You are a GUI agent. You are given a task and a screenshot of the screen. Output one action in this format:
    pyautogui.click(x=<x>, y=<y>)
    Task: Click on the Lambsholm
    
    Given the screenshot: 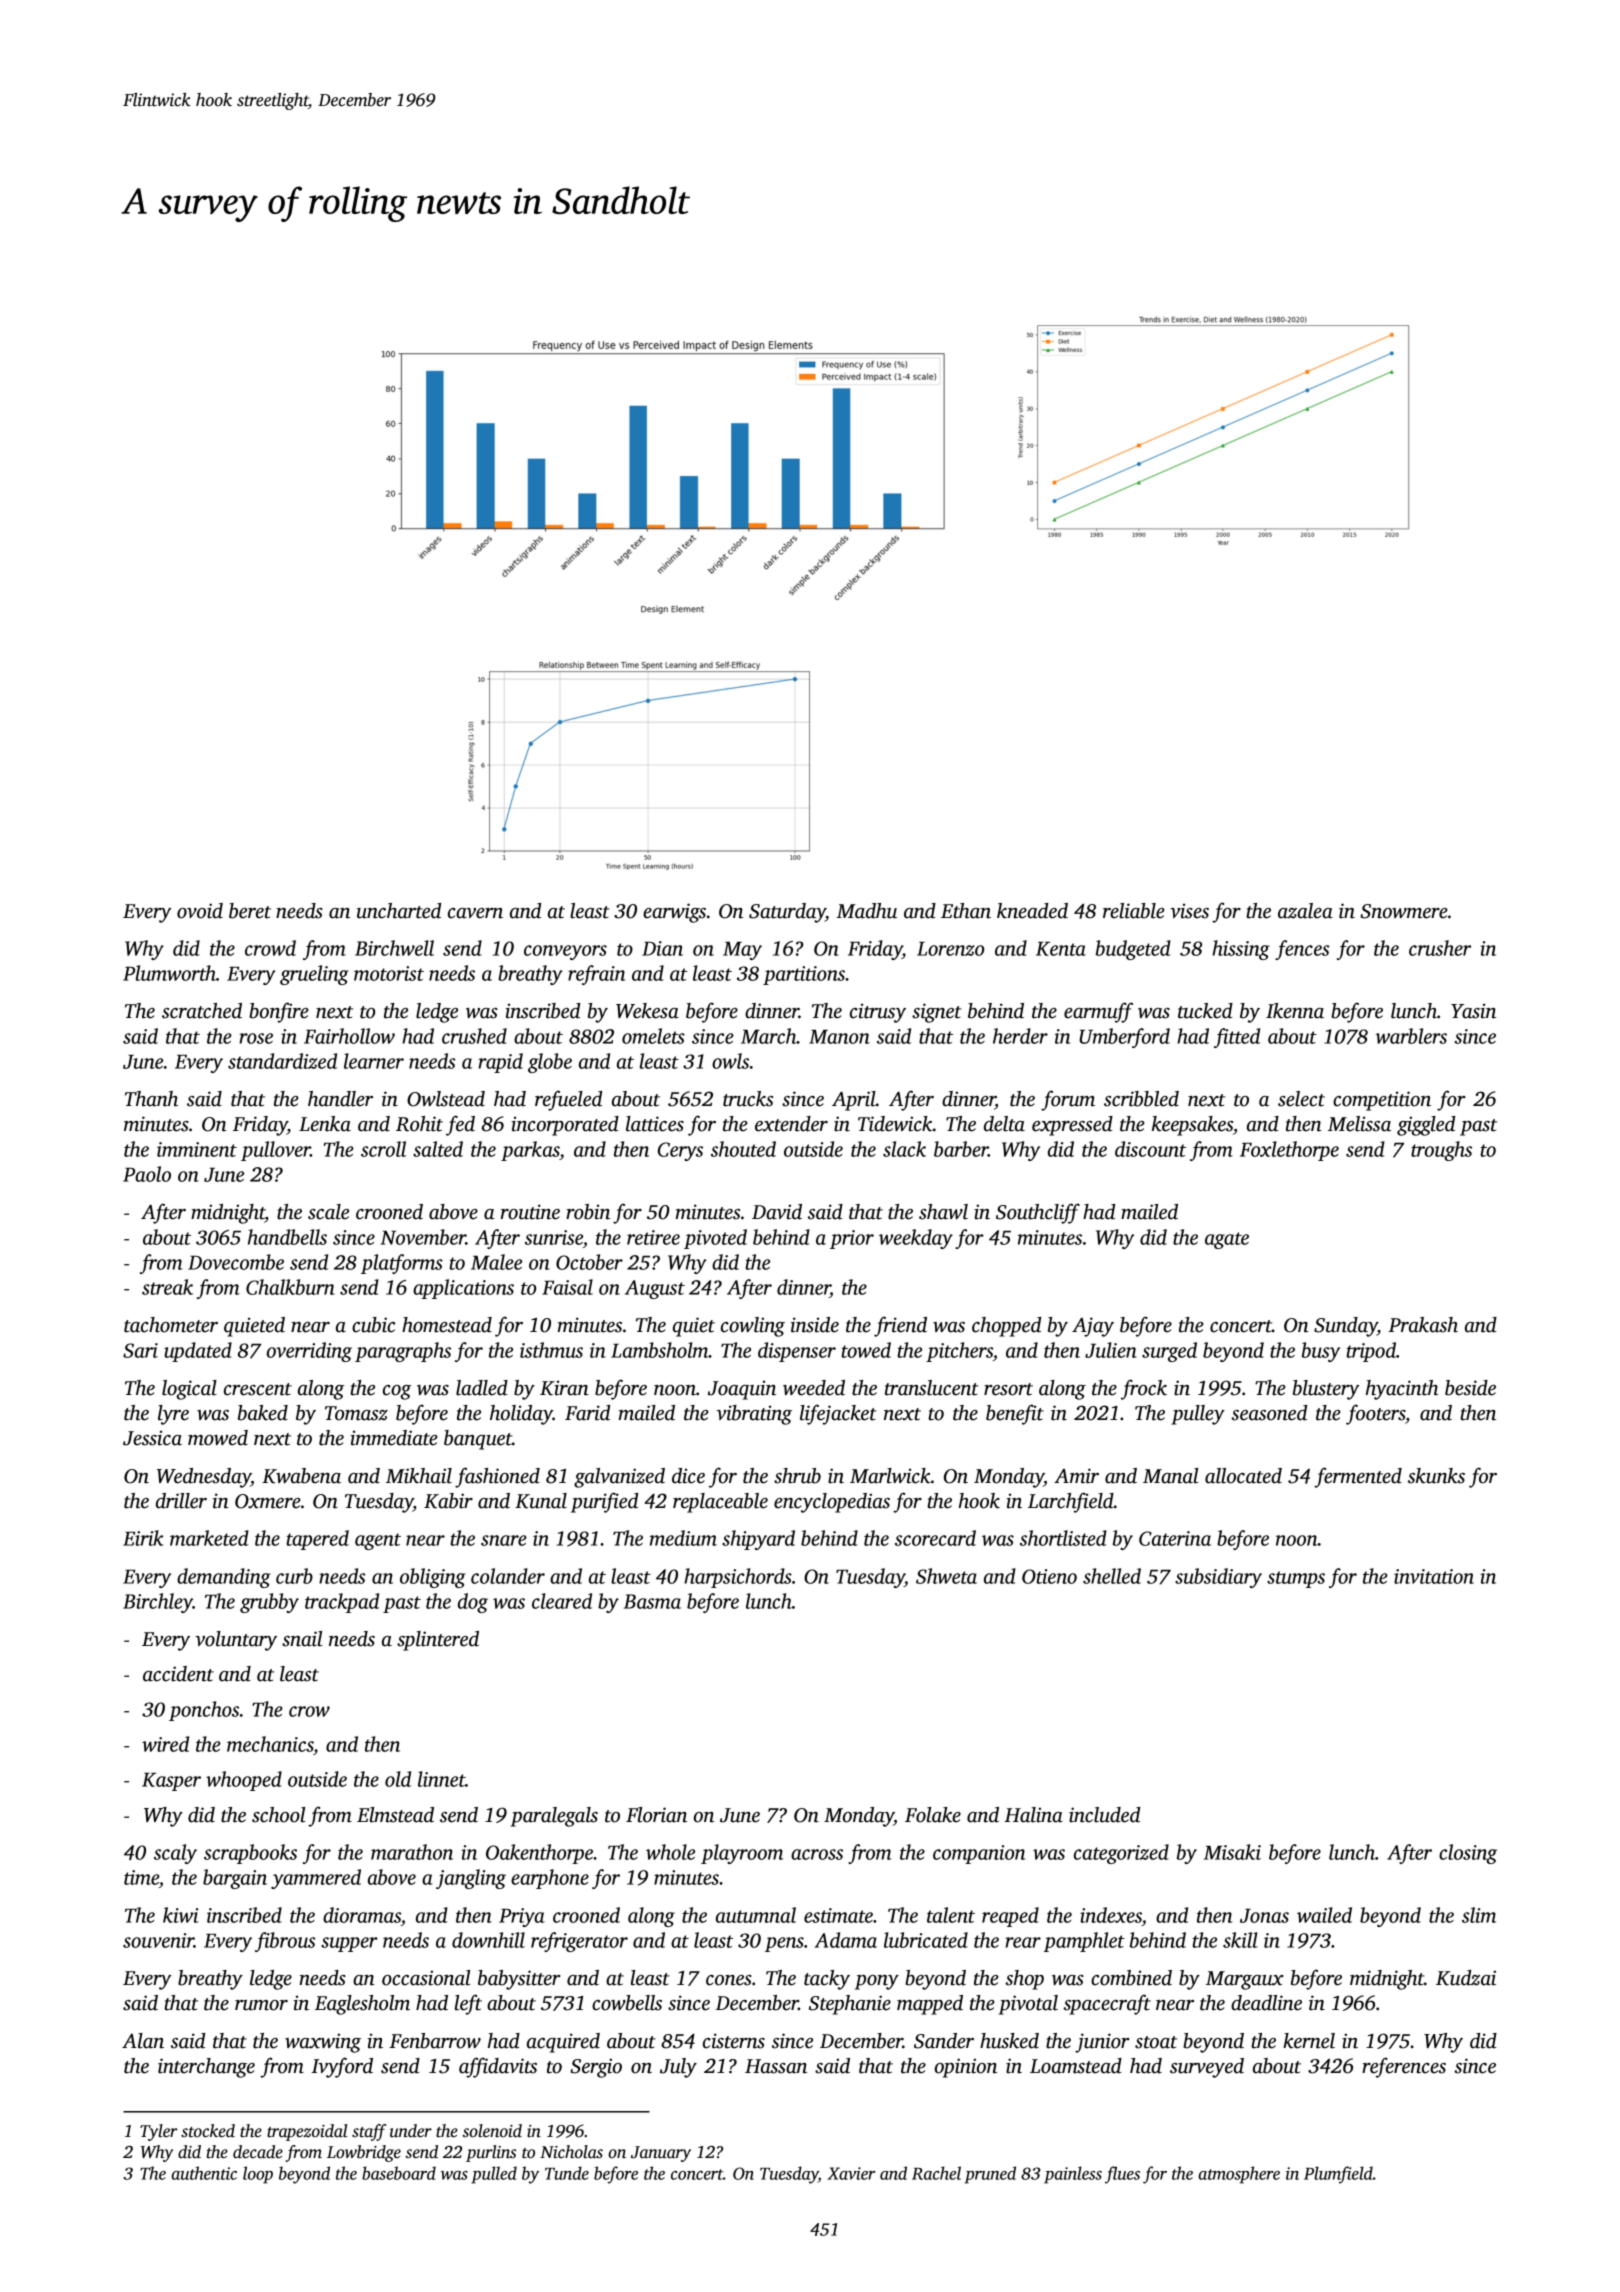 What is the action you would take?
    pyautogui.click(x=660, y=1350)
